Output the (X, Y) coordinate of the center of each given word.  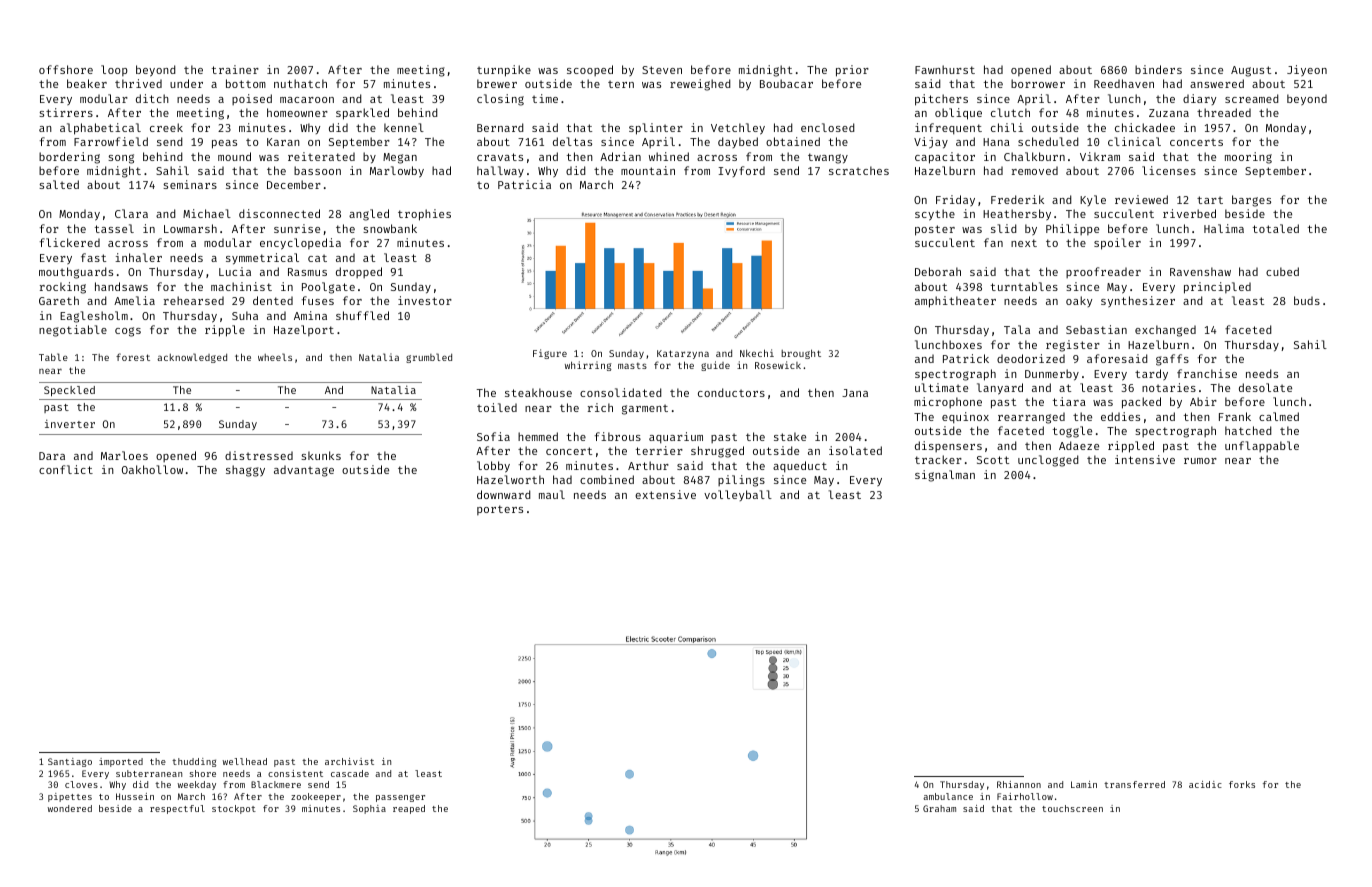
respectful (177, 809)
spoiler (1117, 244)
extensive (665, 494)
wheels (275, 357)
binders (1158, 69)
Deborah (938, 271)
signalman (945, 476)
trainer (235, 69)
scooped (590, 70)
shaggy (245, 471)
